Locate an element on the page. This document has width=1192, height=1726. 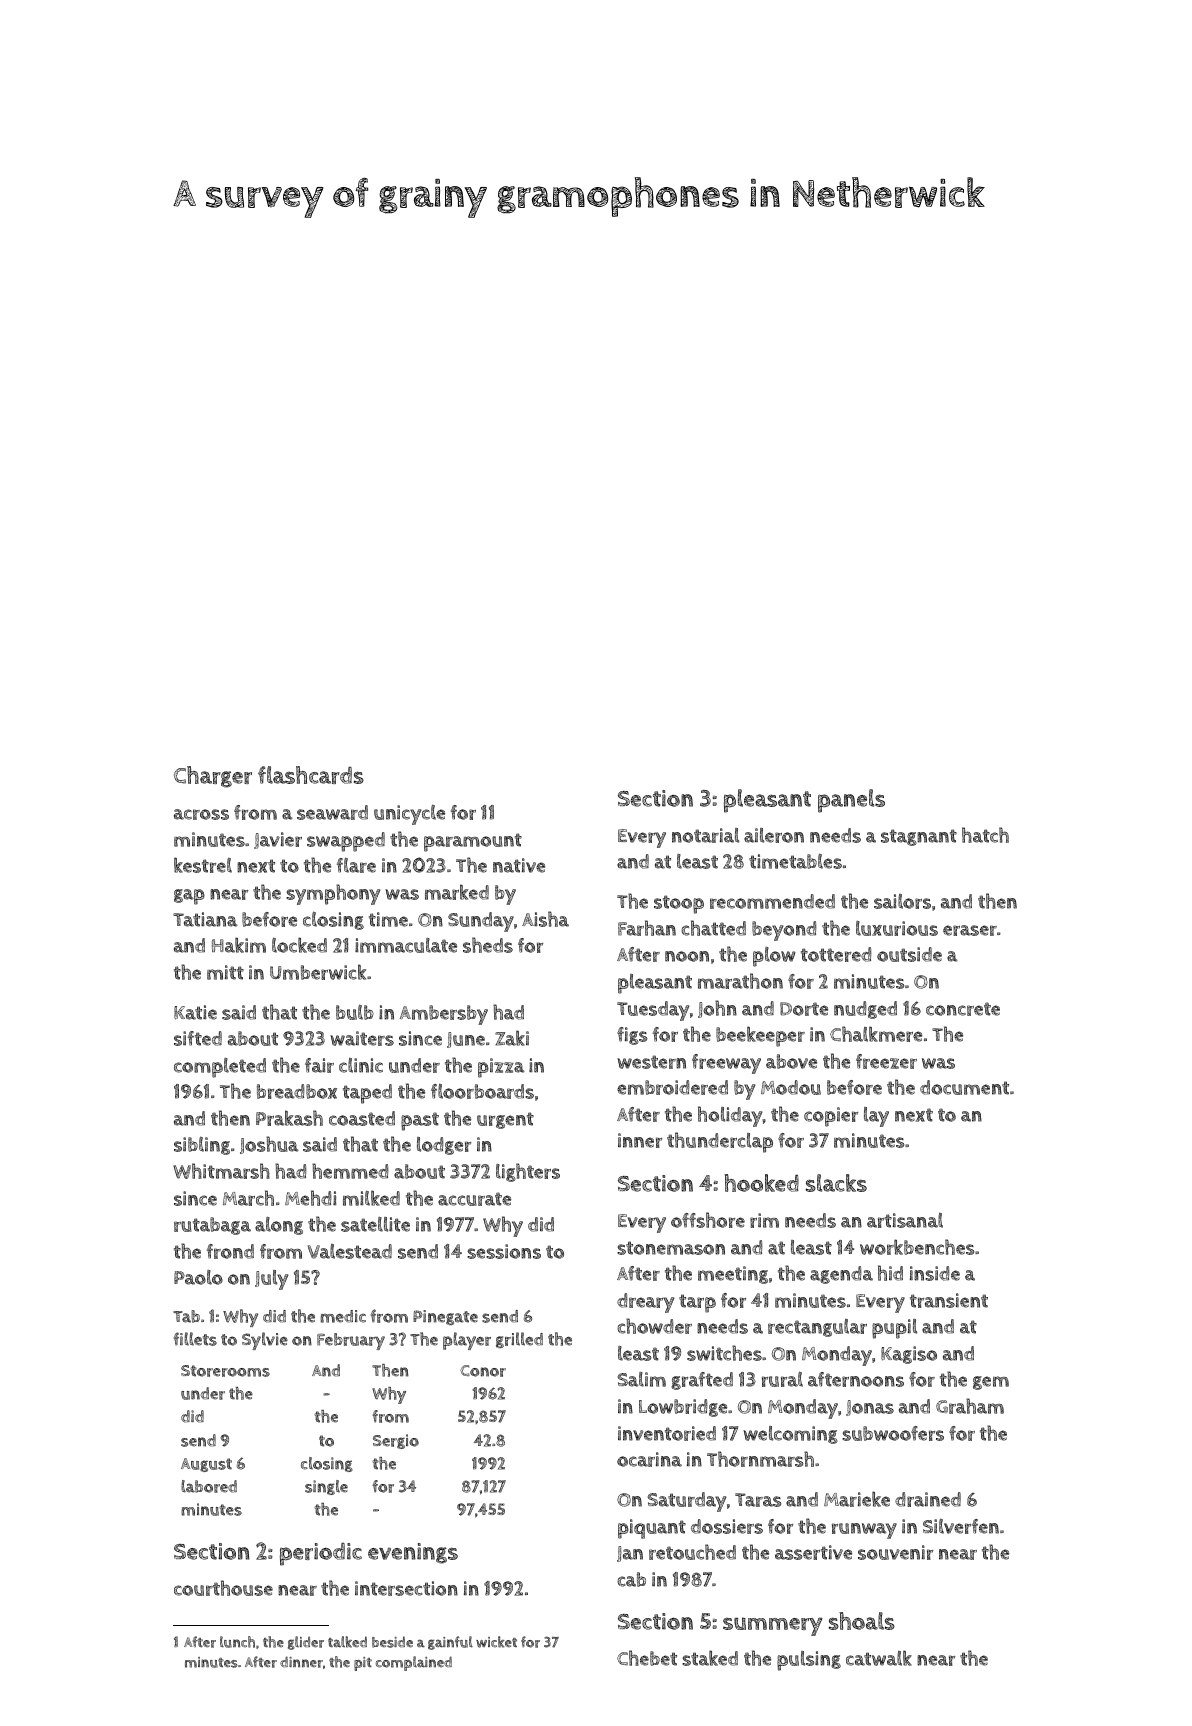
evenings is located at coordinates (413, 1553).
